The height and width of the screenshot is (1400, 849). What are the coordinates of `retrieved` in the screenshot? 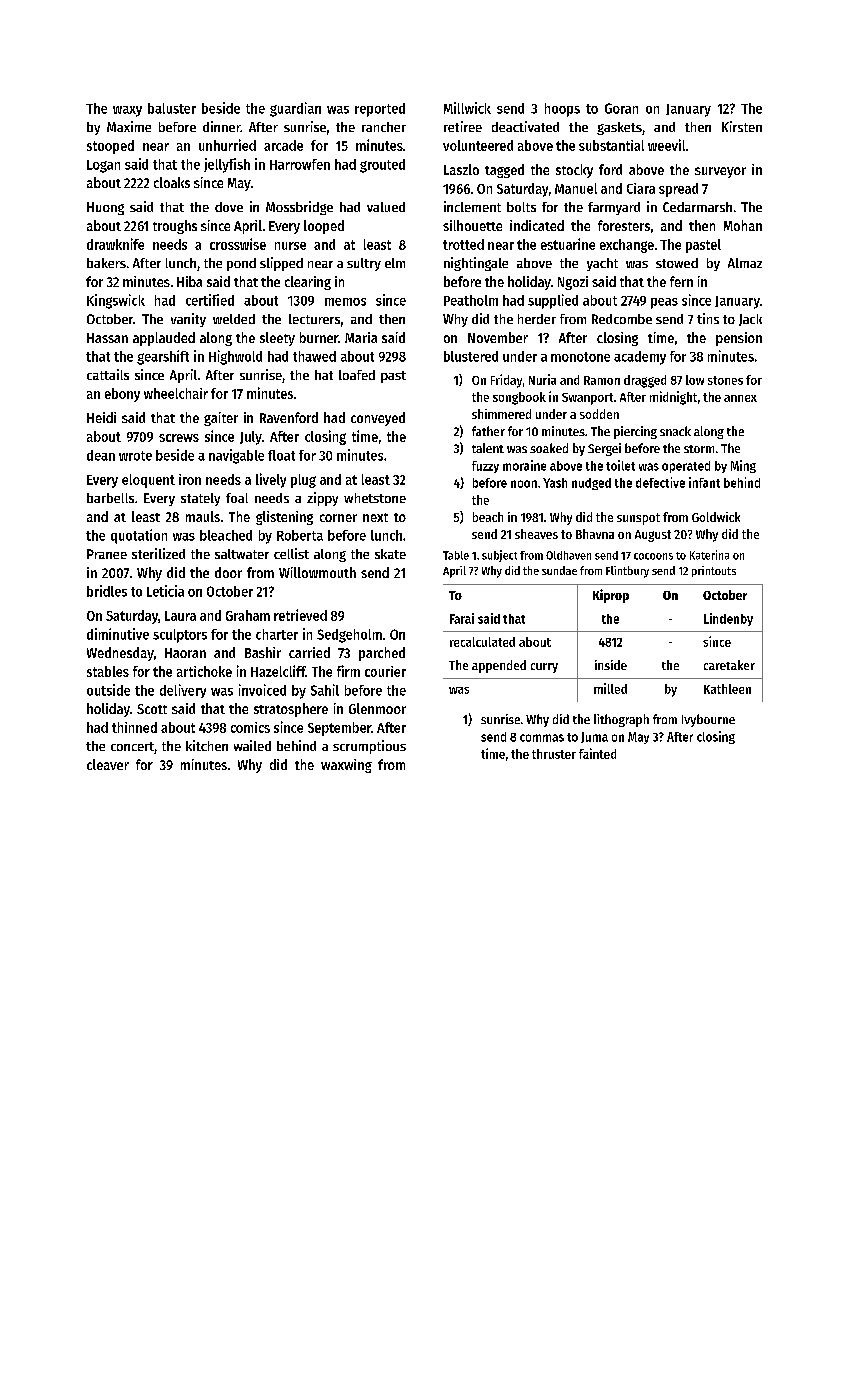 It's located at (300, 615).
